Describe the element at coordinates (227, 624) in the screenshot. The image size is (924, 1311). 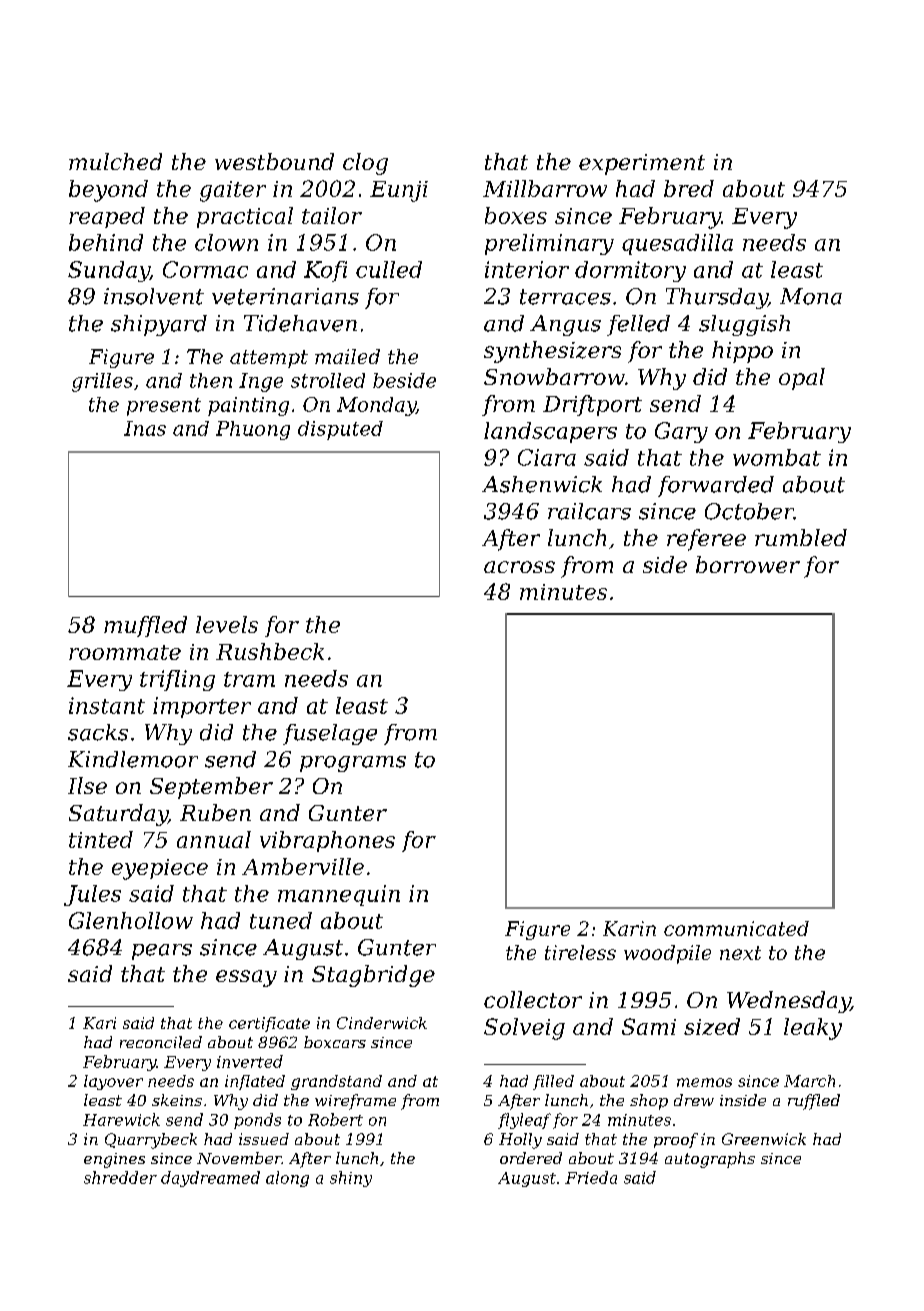
I see `levels` at that location.
